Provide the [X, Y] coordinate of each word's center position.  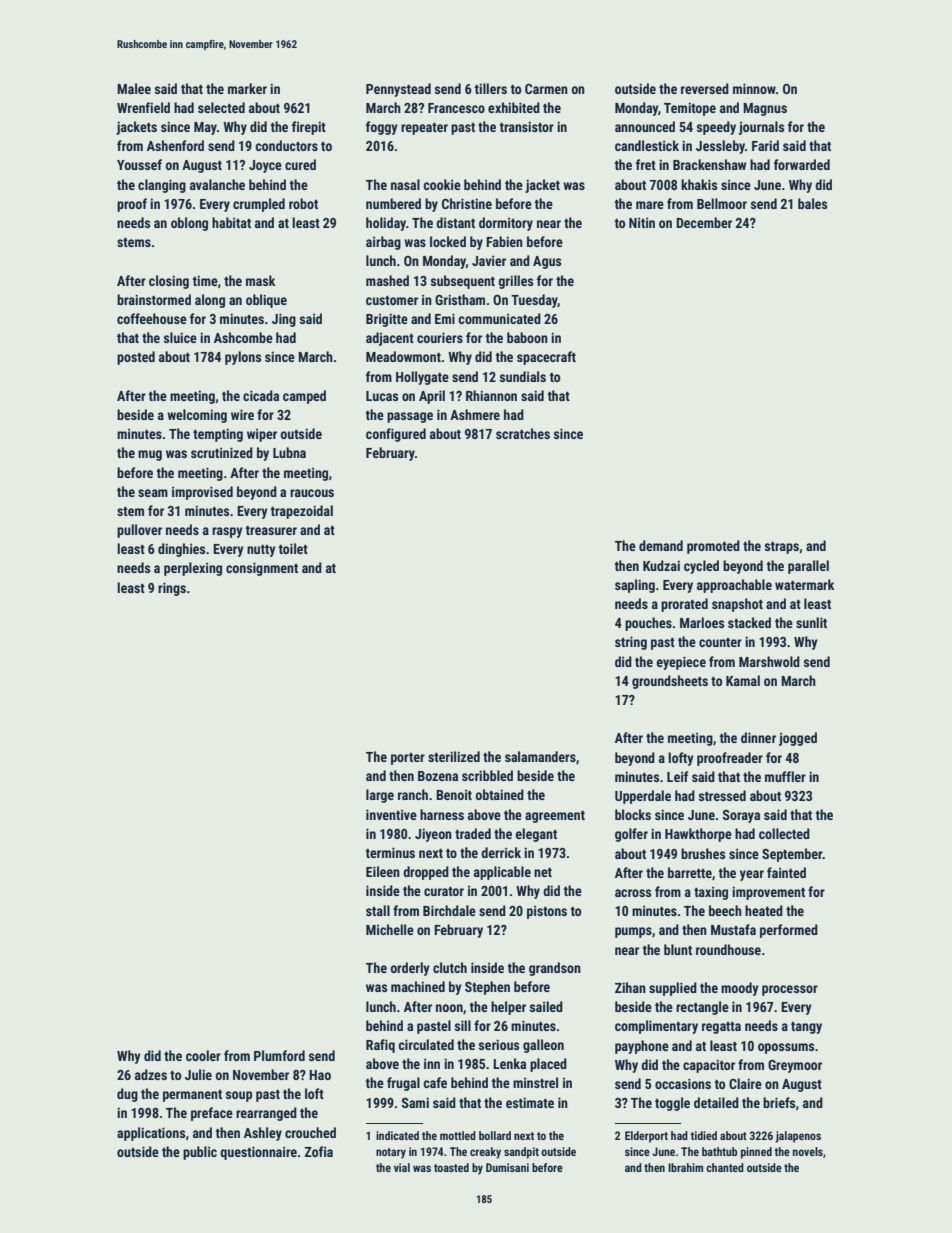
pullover [139, 531]
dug [127, 1095]
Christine [467, 203]
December [704, 222]
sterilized [454, 756]
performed [789, 931]
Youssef [139, 164]
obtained [499, 794]
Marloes [702, 622]
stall [378, 910]
